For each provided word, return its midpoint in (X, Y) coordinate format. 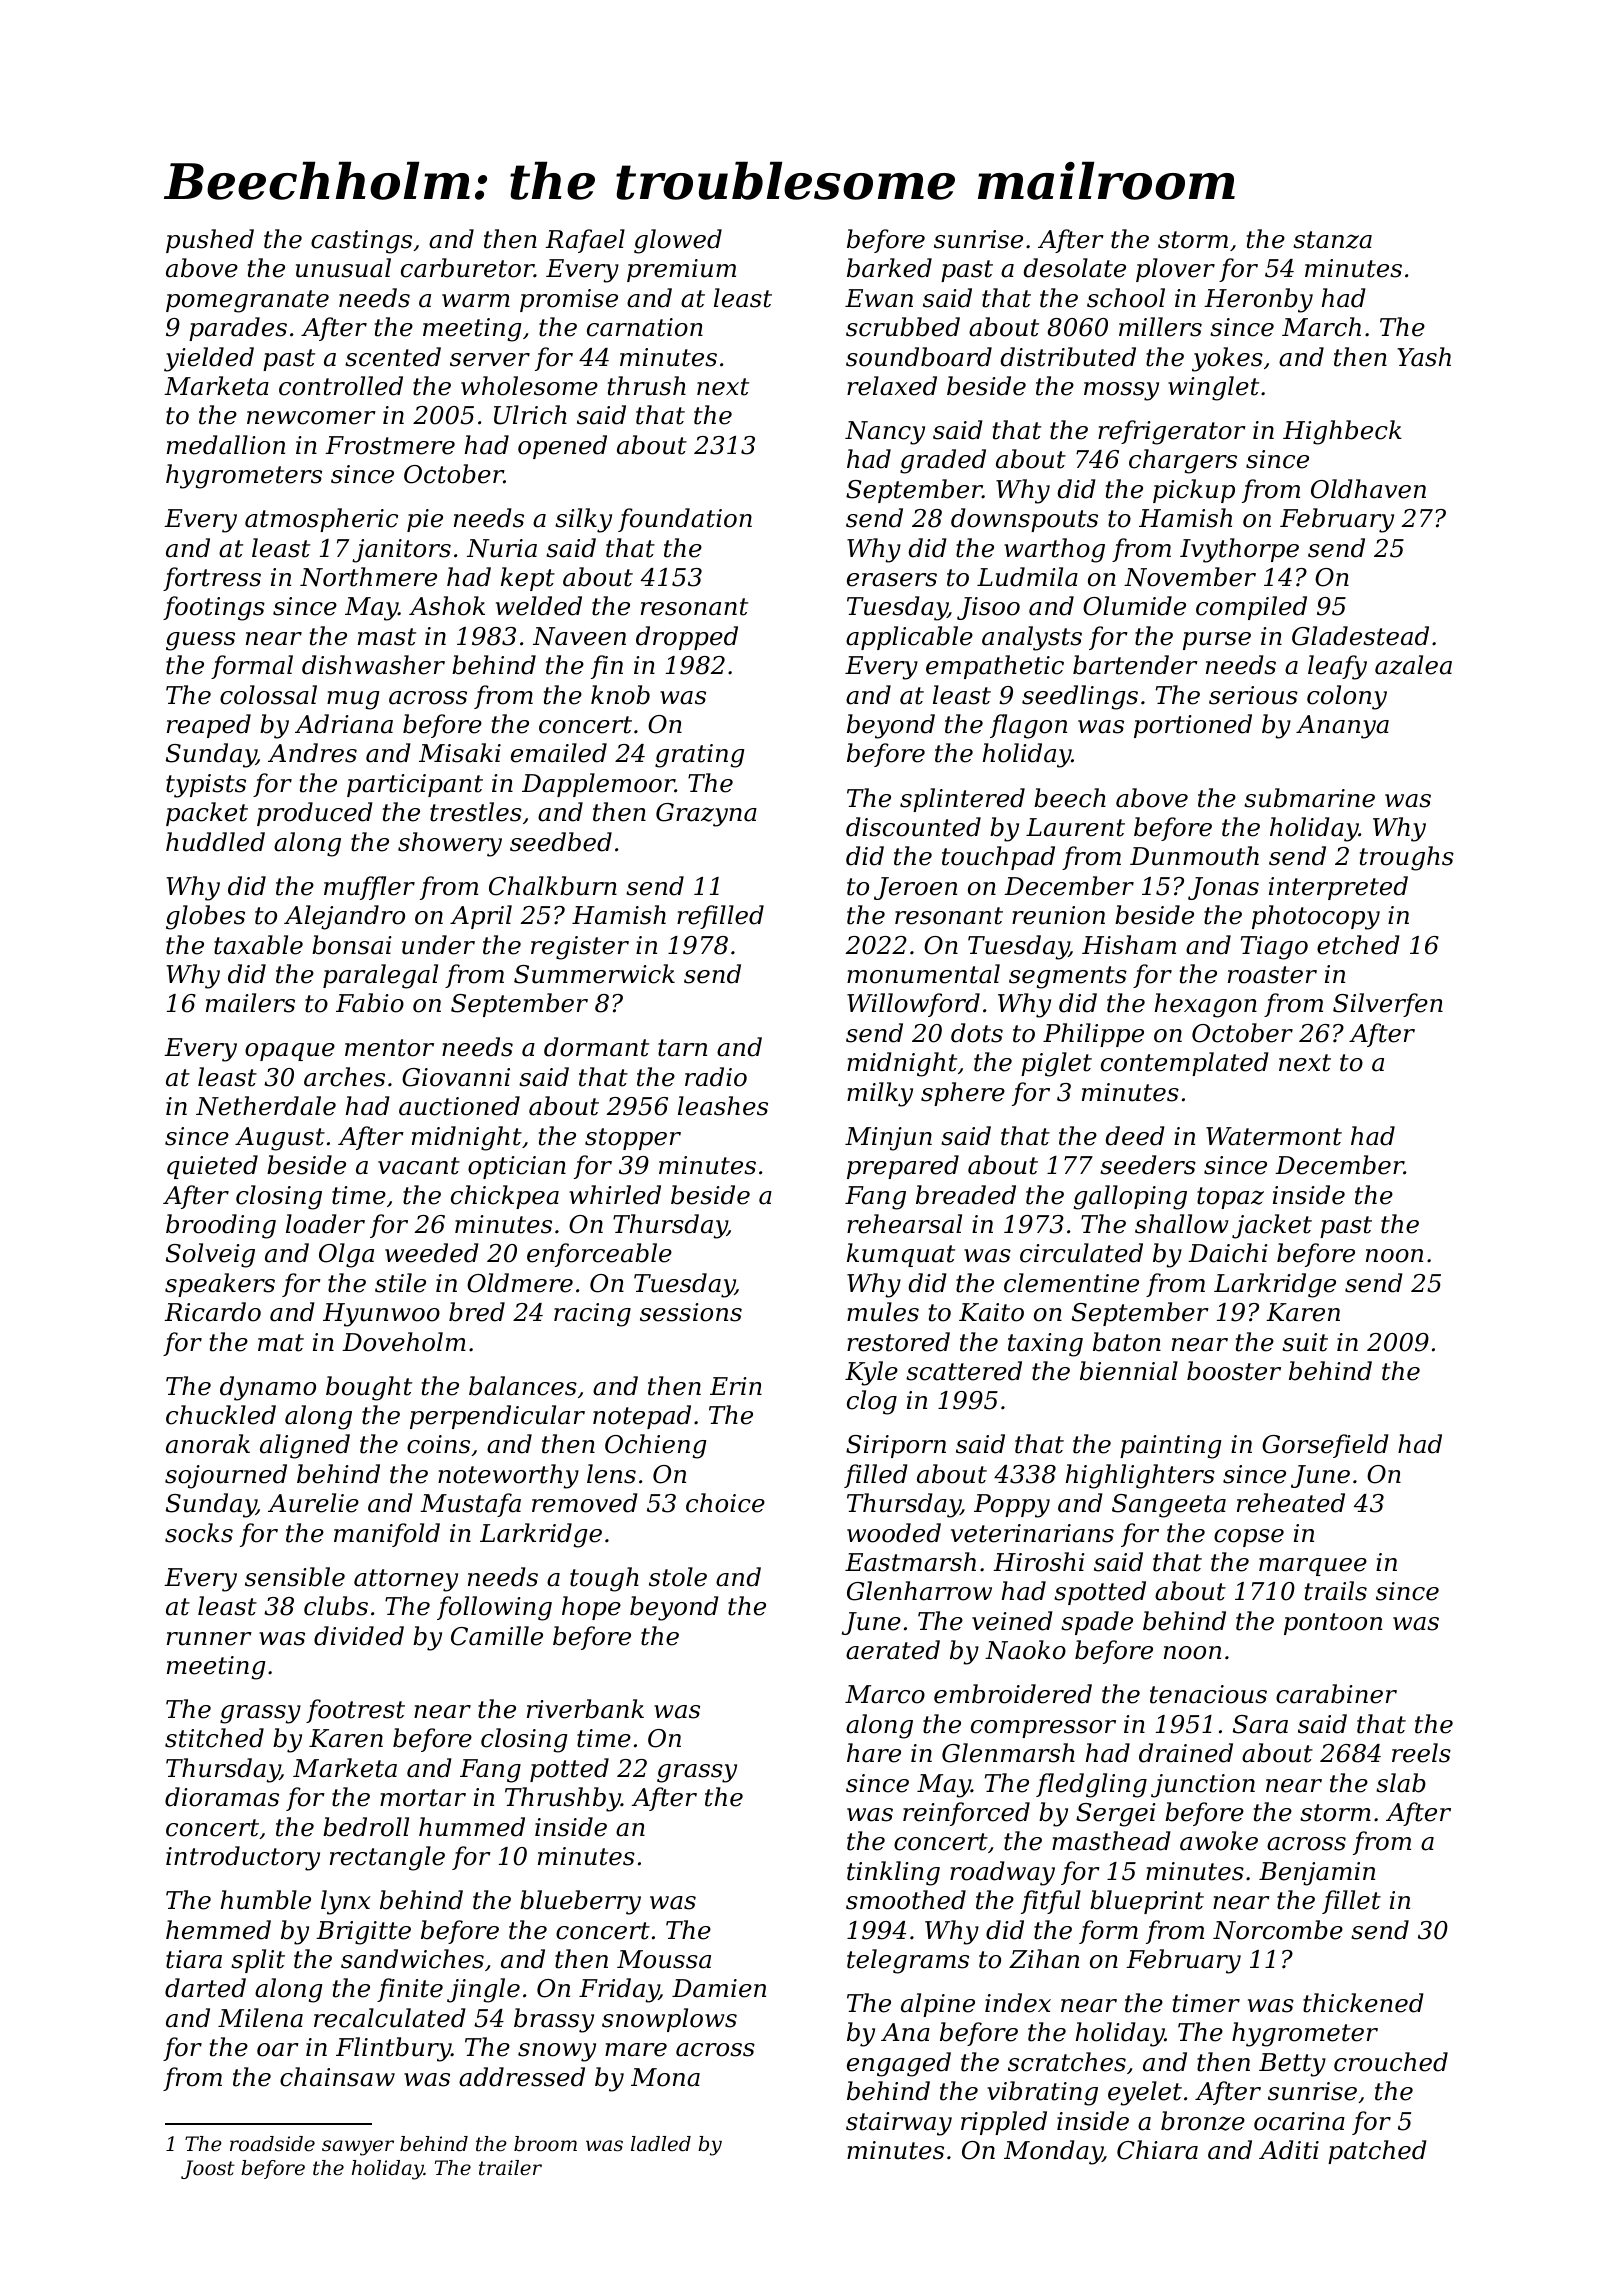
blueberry (580, 1902)
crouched (1391, 2062)
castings (361, 242)
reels (1421, 1753)
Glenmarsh (1008, 1753)
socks (199, 1533)
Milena (260, 2018)
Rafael (585, 241)
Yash (1424, 357)
